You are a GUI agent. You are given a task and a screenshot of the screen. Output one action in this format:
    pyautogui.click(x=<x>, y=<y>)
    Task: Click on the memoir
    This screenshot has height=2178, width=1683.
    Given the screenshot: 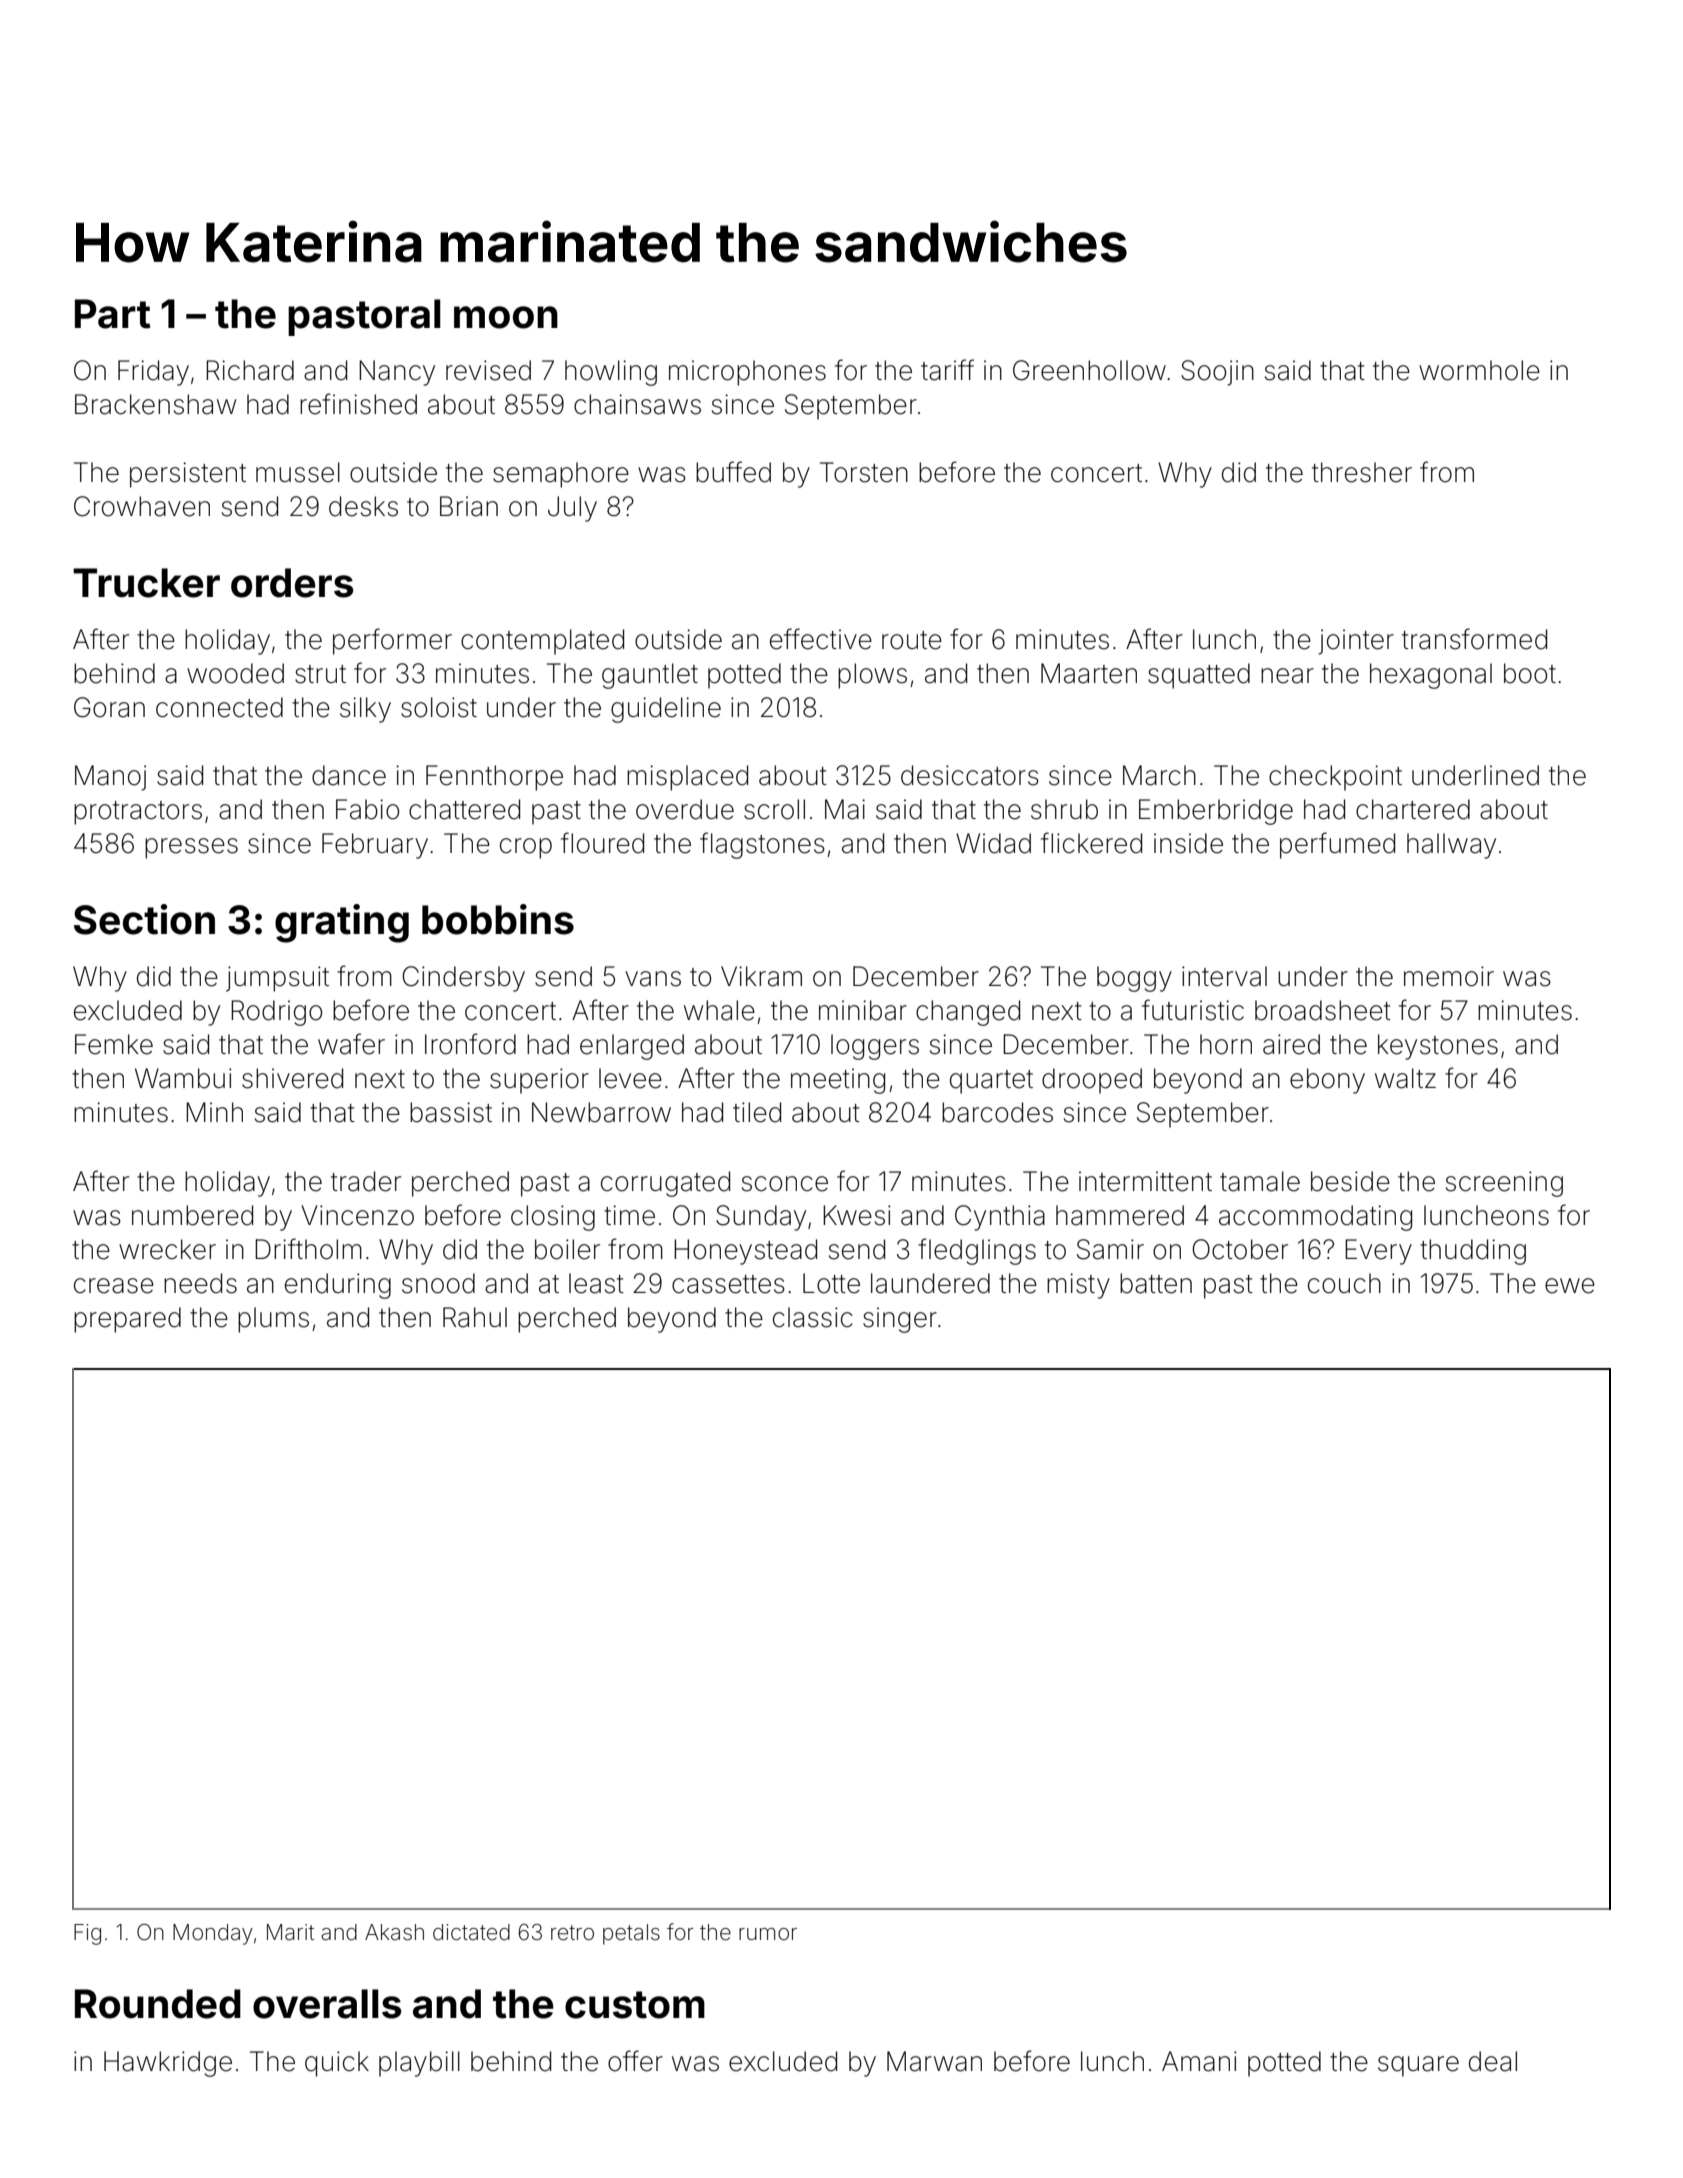 What is the action you would take?
    pyautogui.click(x=1449, y=976)
